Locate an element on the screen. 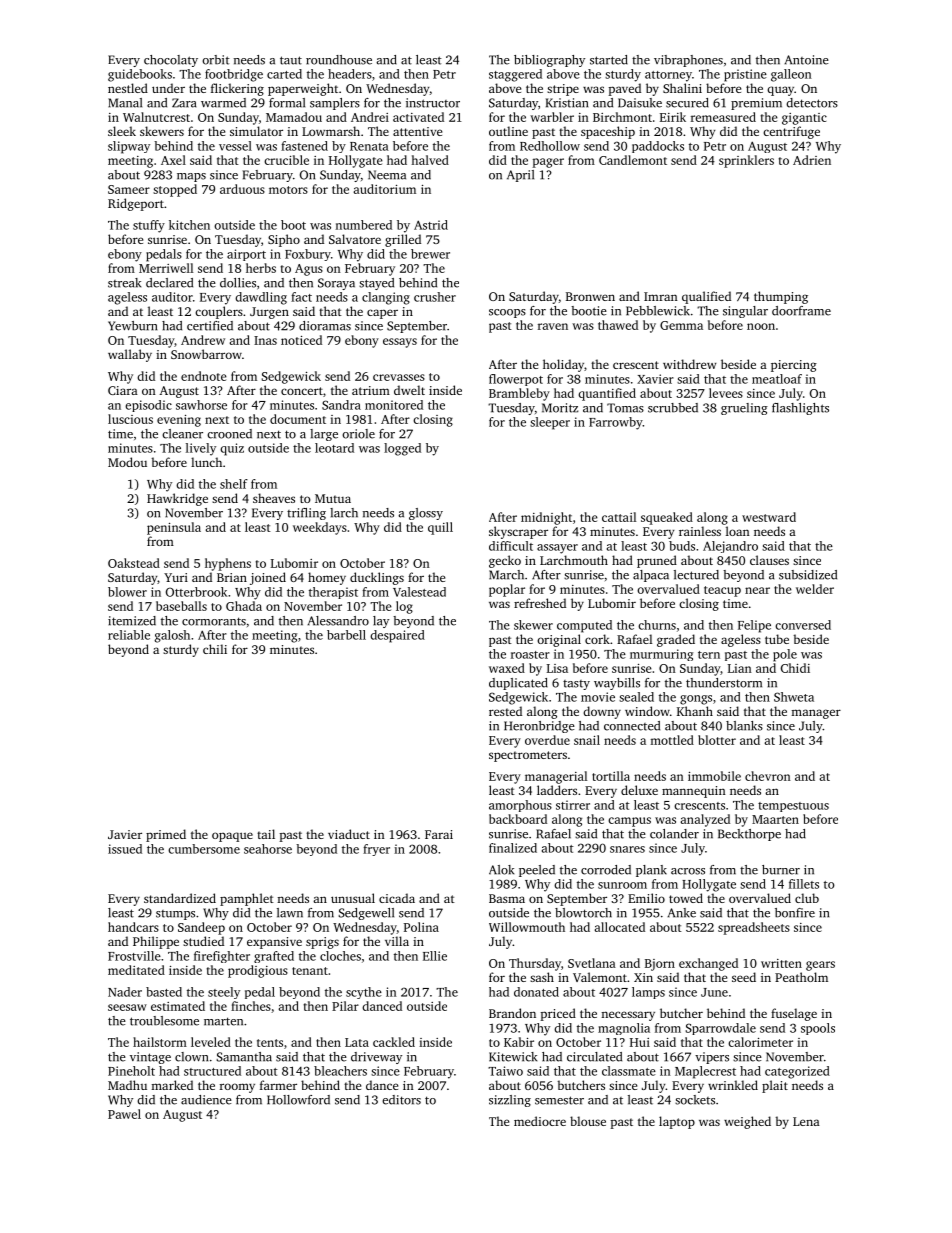  Lian is located at coordinates (740, 668).
